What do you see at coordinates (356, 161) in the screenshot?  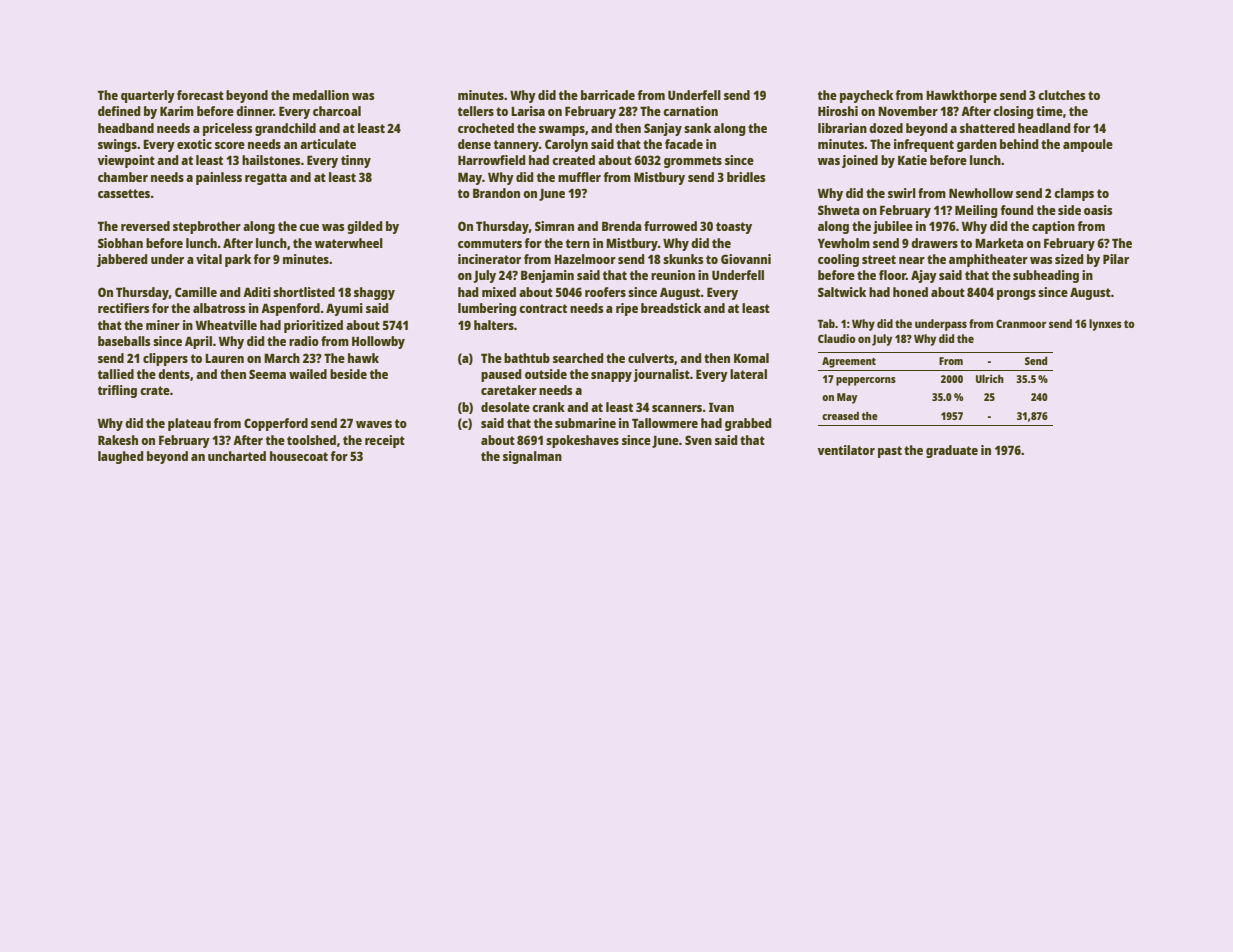 I see `tinny` at bounding box center [356, 161].
